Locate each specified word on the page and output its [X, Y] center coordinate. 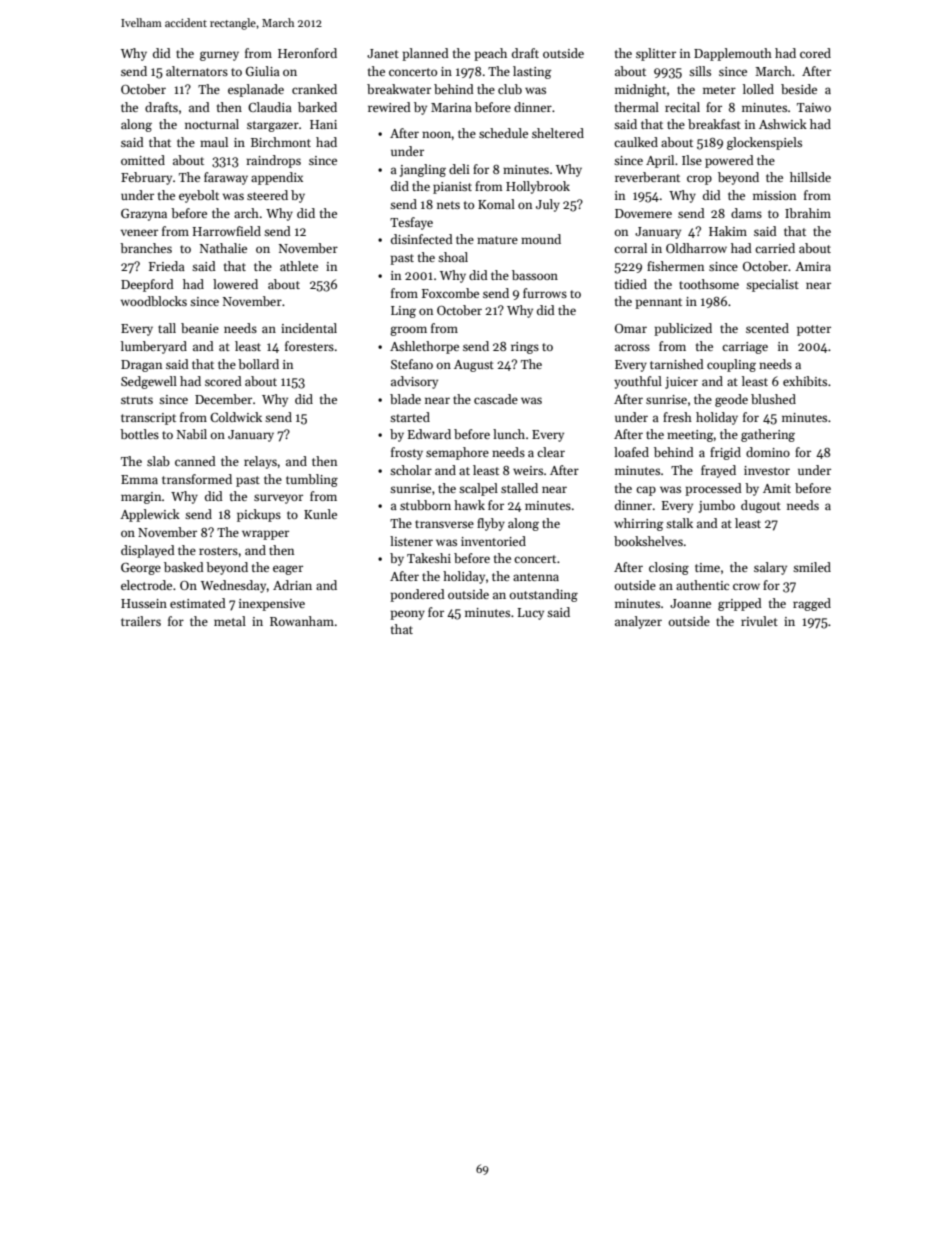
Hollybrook [538, 187]
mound [541, 239]
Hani [323, 124]
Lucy [531, 614]
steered [267, 195]
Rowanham [302, 621]
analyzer [638, 622]
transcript [148, 419]
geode [731, 400]
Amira [813, 266]
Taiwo [814, 107]
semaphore [457, 453]
